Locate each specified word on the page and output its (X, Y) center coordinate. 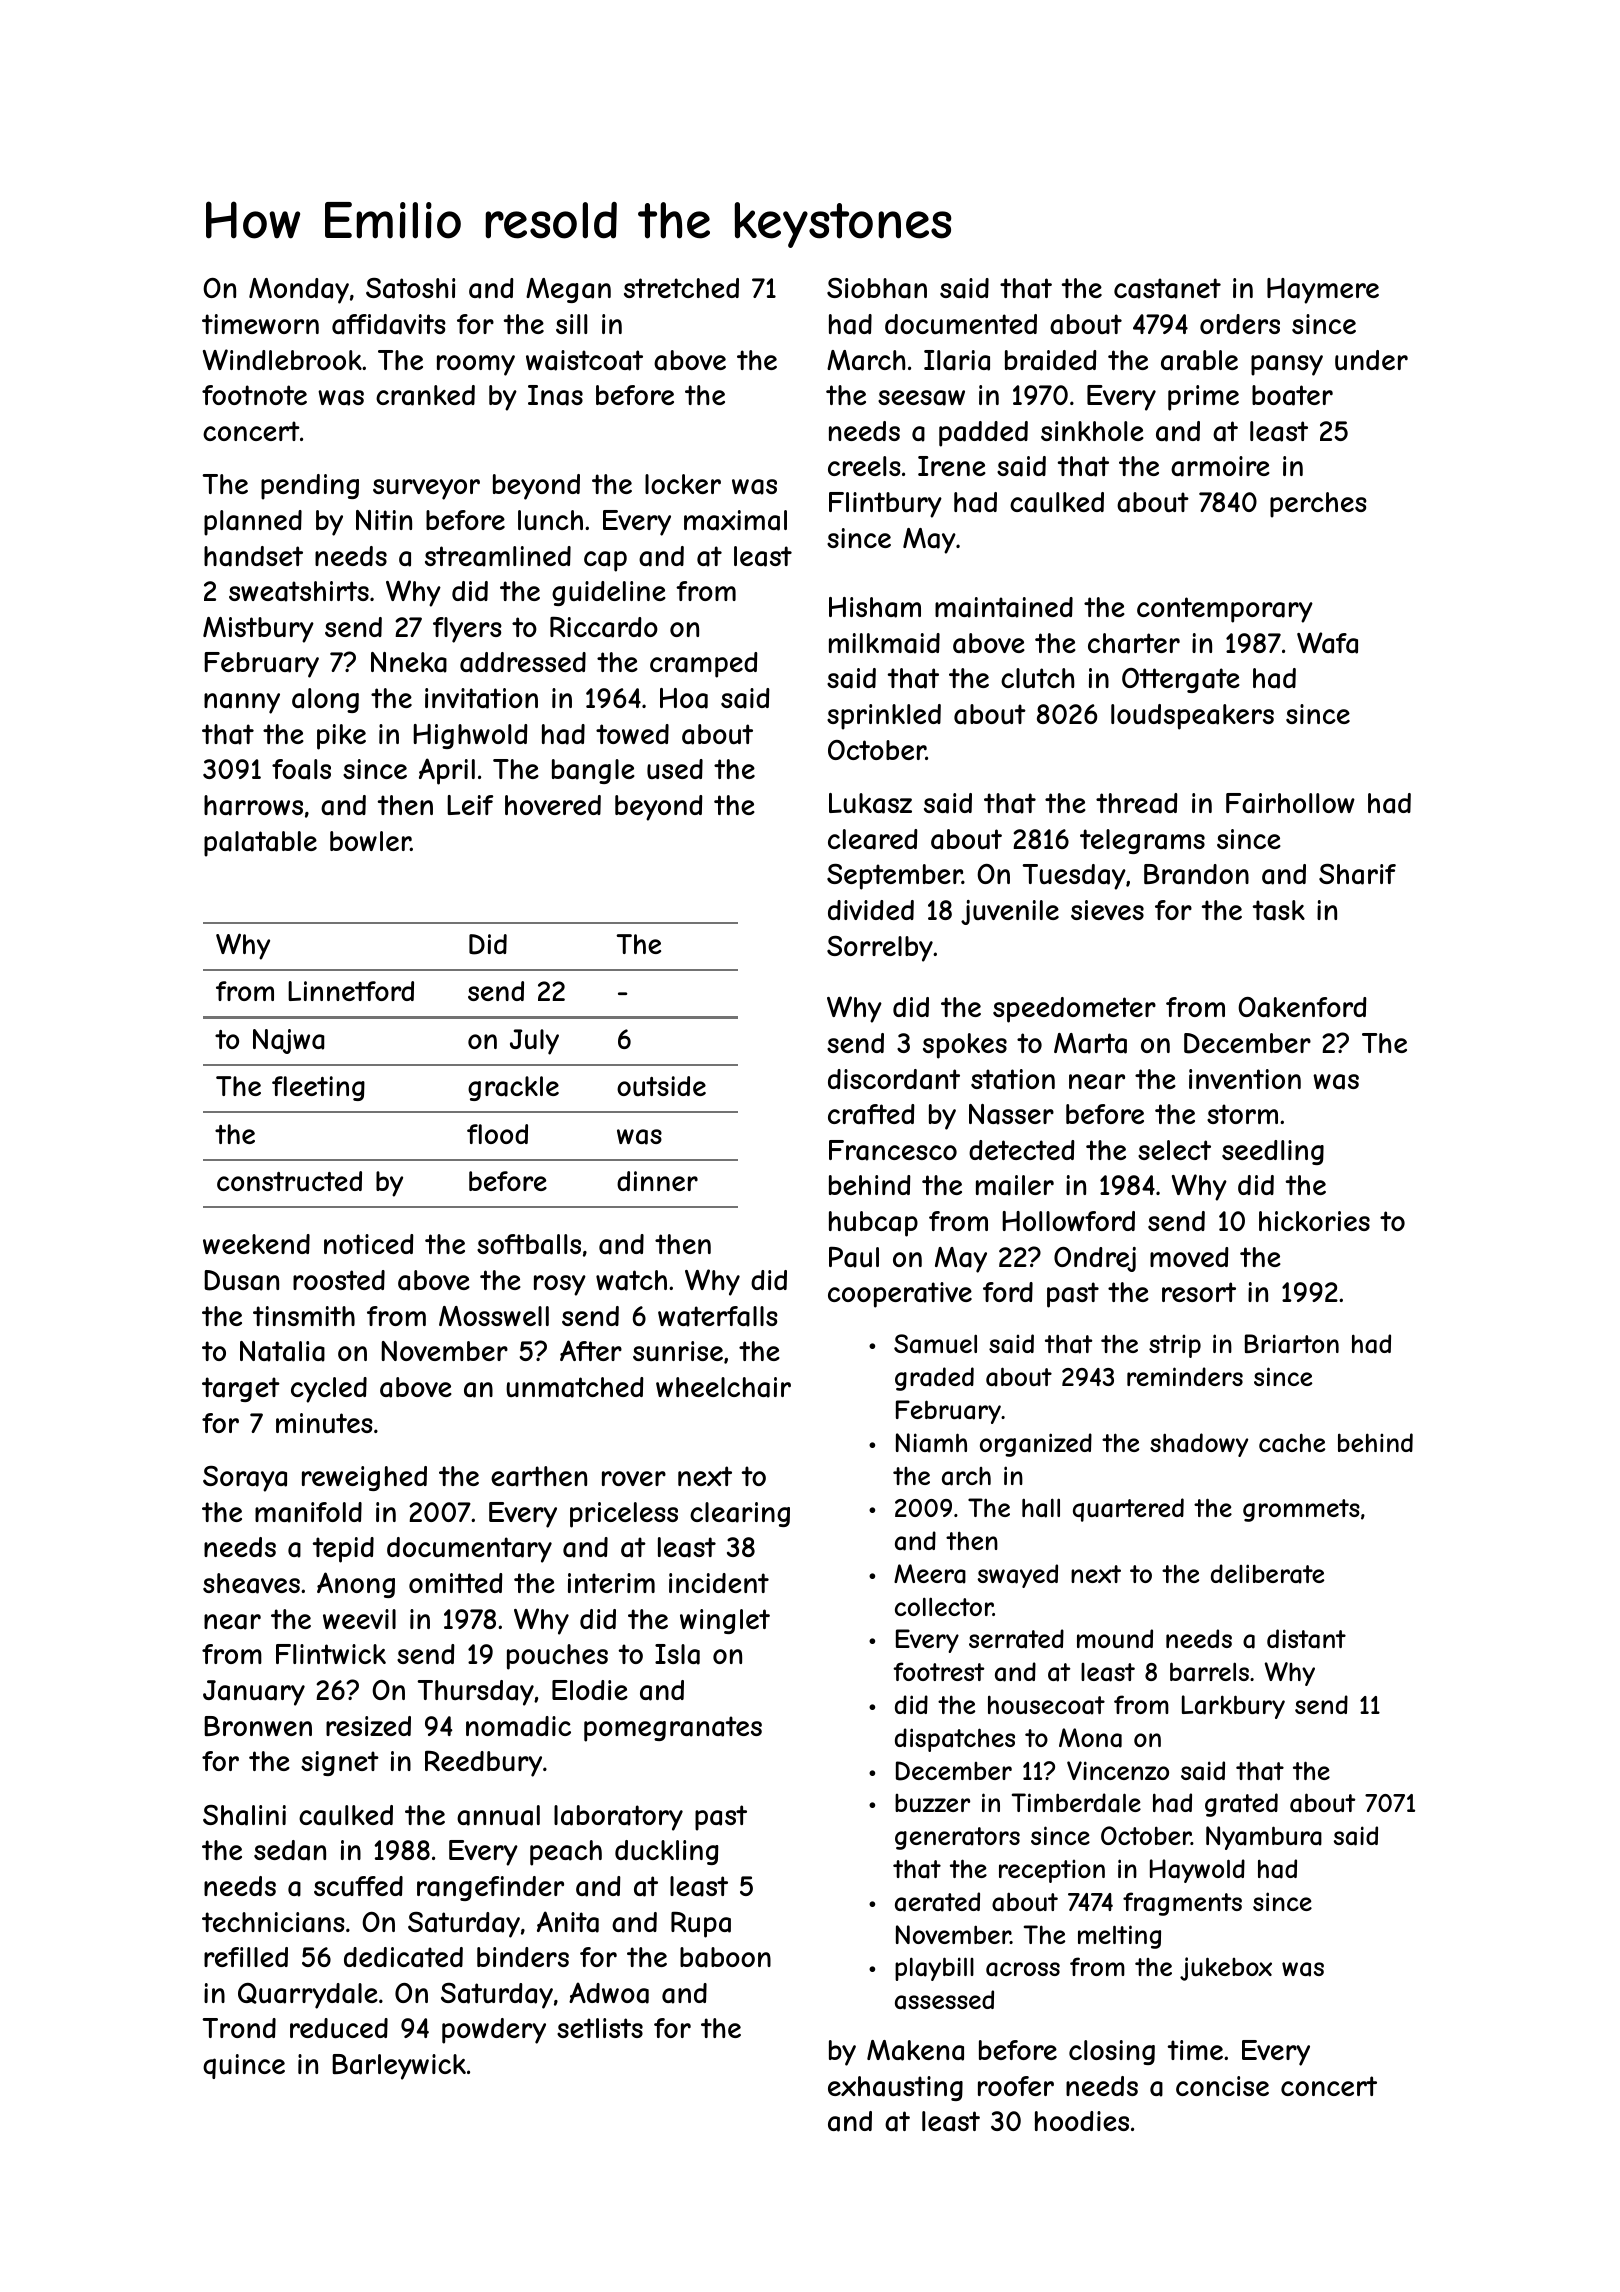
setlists (600, 2028)
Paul (854, 1257)
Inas (555, 395)
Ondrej (1095, 1259)
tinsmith (304, 1316)
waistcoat (584, 360)
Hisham (875, 607)
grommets (1301, 1510)
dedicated (403, 1957)
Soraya (245, 1479)
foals (301, 769)
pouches (557, 1657)
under (1371, 360)
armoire (1220, 466)
